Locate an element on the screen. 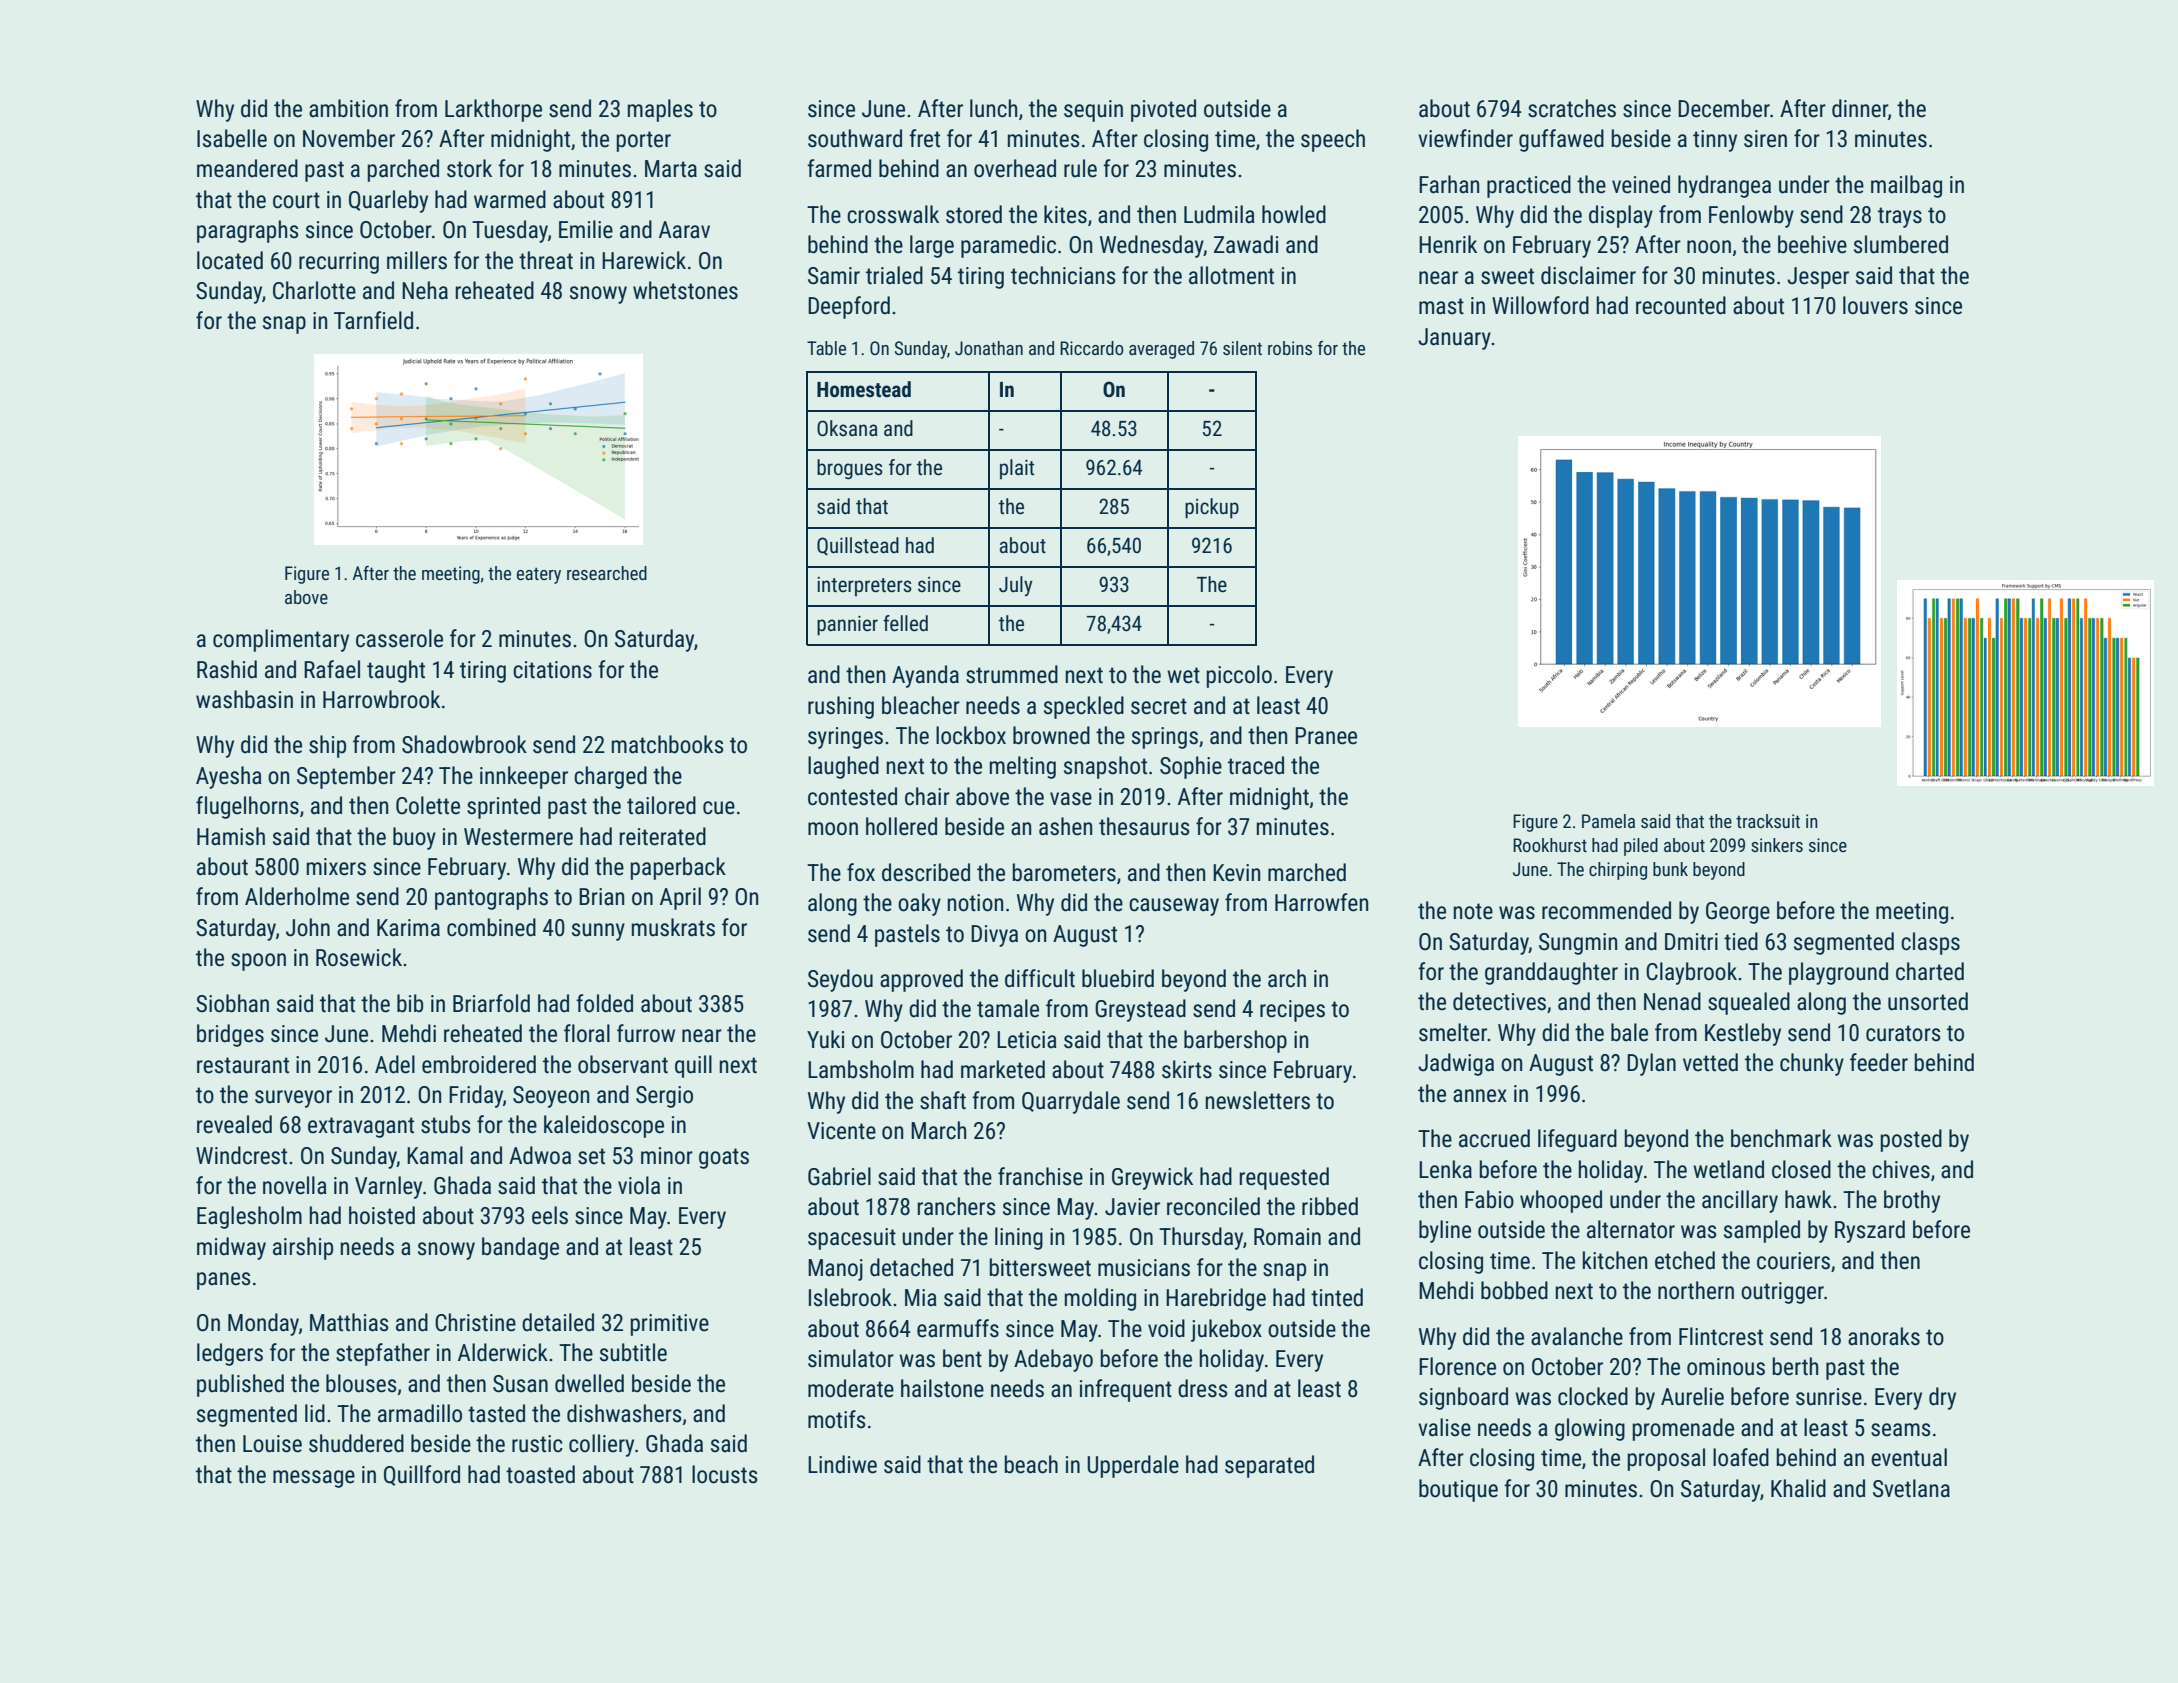 Image resolution: width=2178 pixels, height=1683 pixels. robins is located at coordinates (1290, 348).
